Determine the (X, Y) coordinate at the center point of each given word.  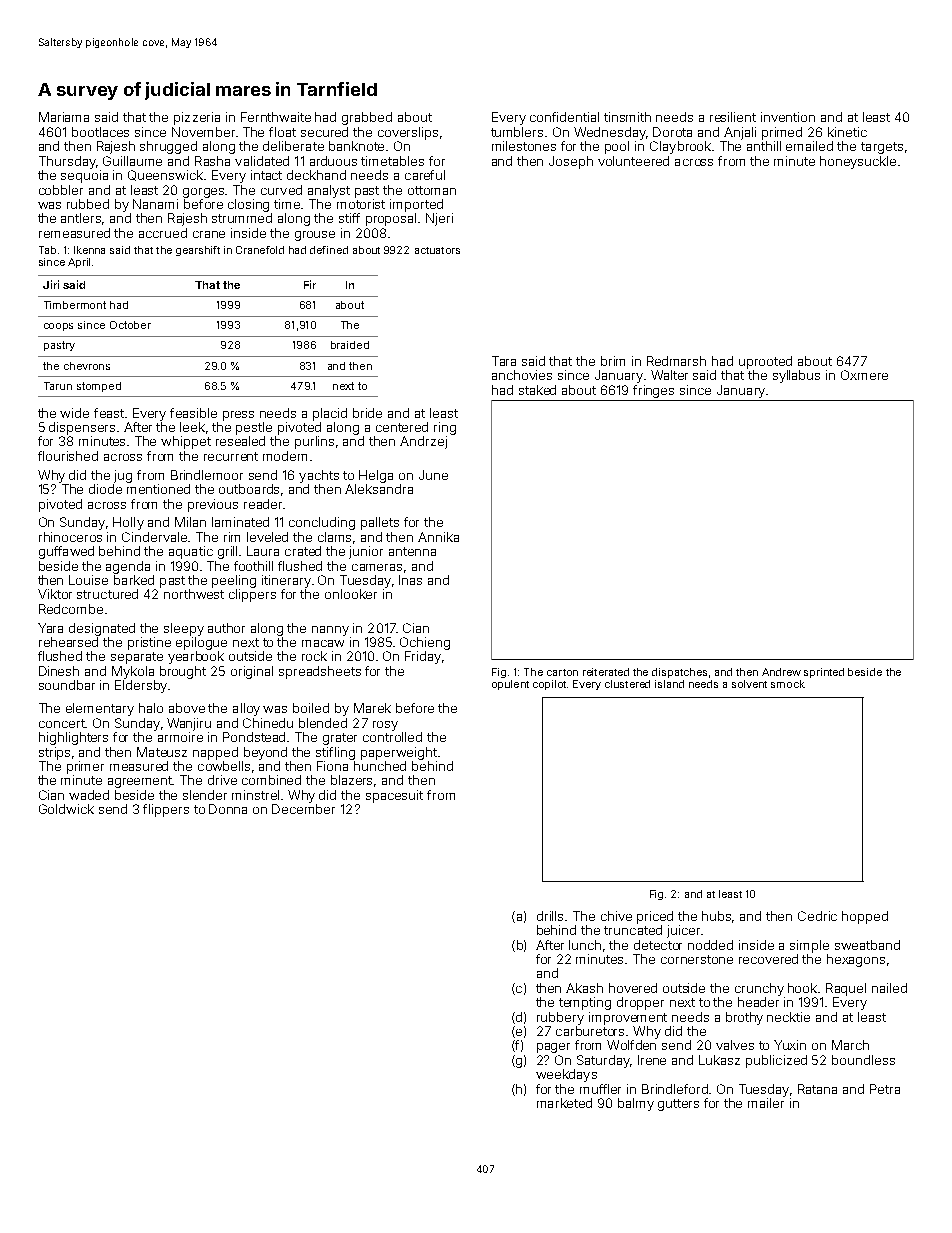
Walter (669, 375)
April (79, 263)
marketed (564, 1103)
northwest (194, 594)
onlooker (351, 594)
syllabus (796, 376)
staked (537, 390)
